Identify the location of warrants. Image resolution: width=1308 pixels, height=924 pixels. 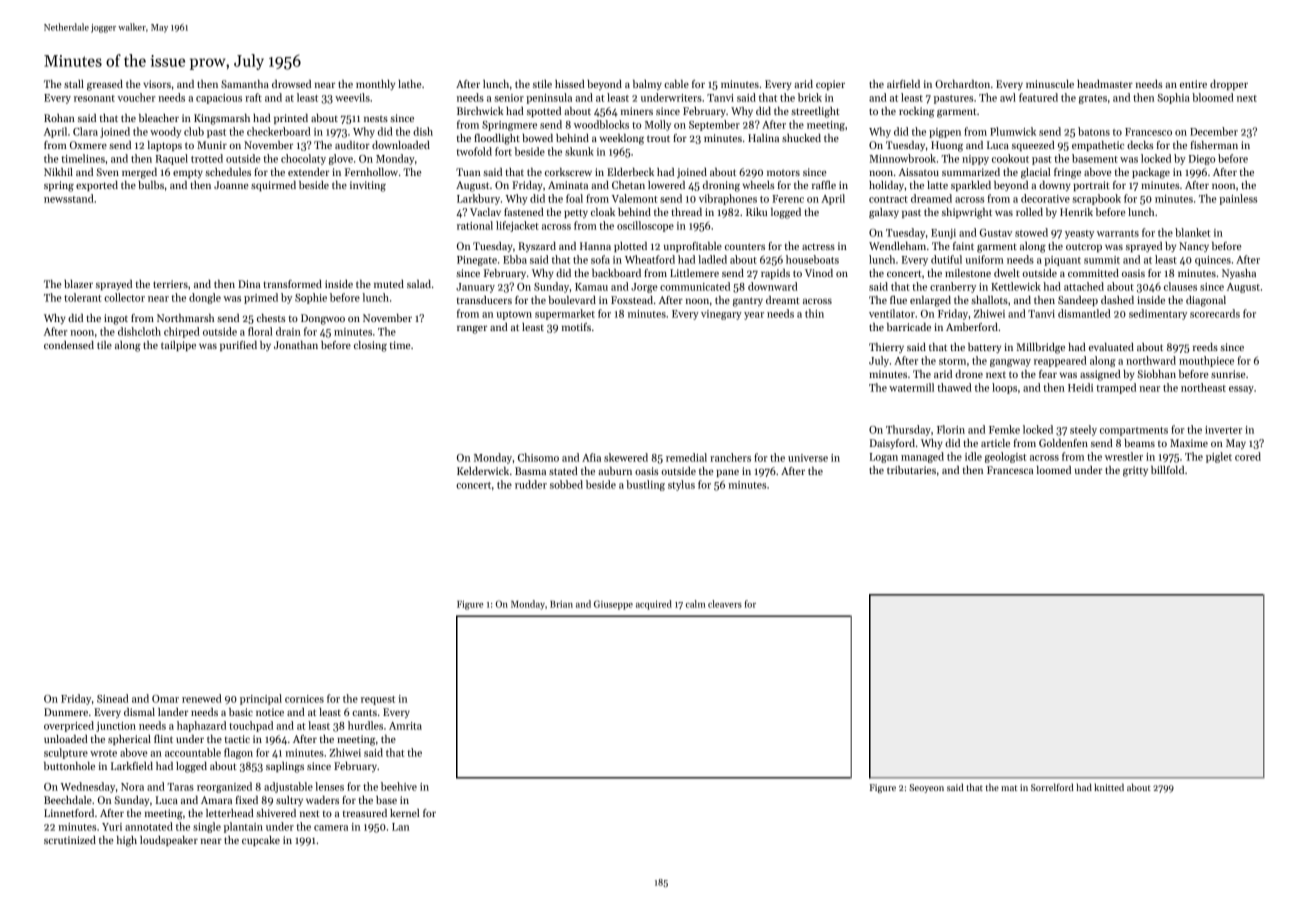
(1118, 233).
